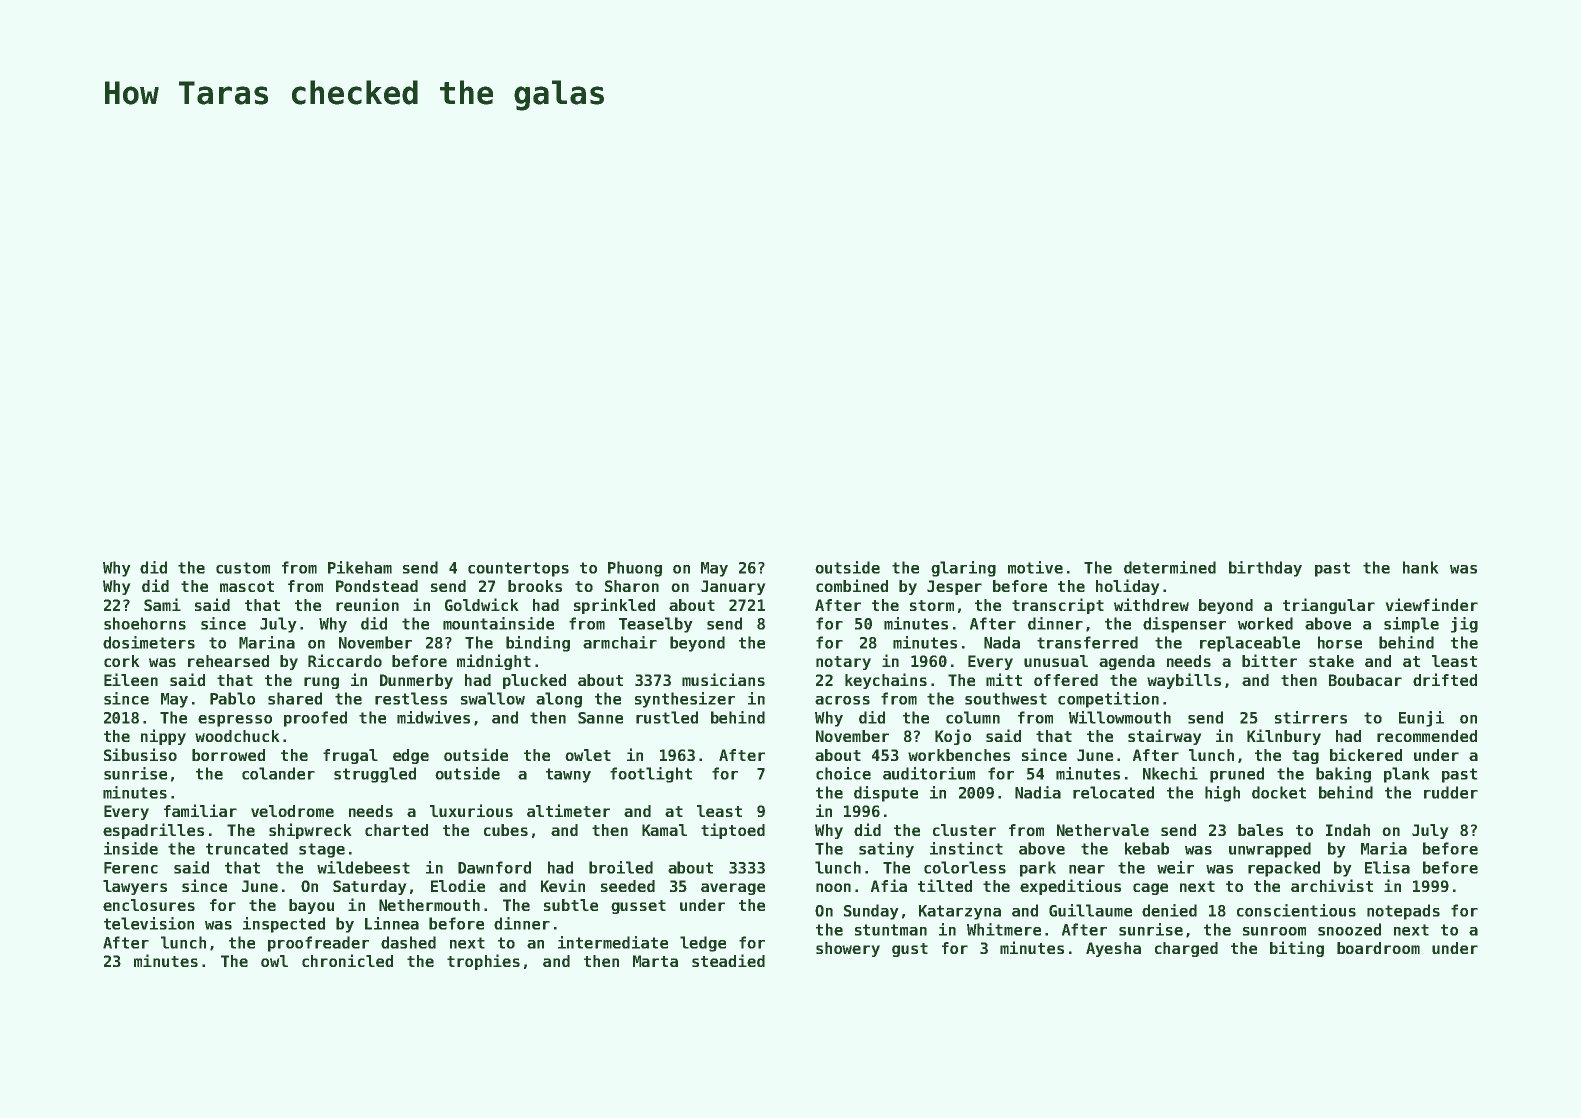  Describe the element at coordinates (149, 905) in the screenshot. I see `enclosures` at that location.
